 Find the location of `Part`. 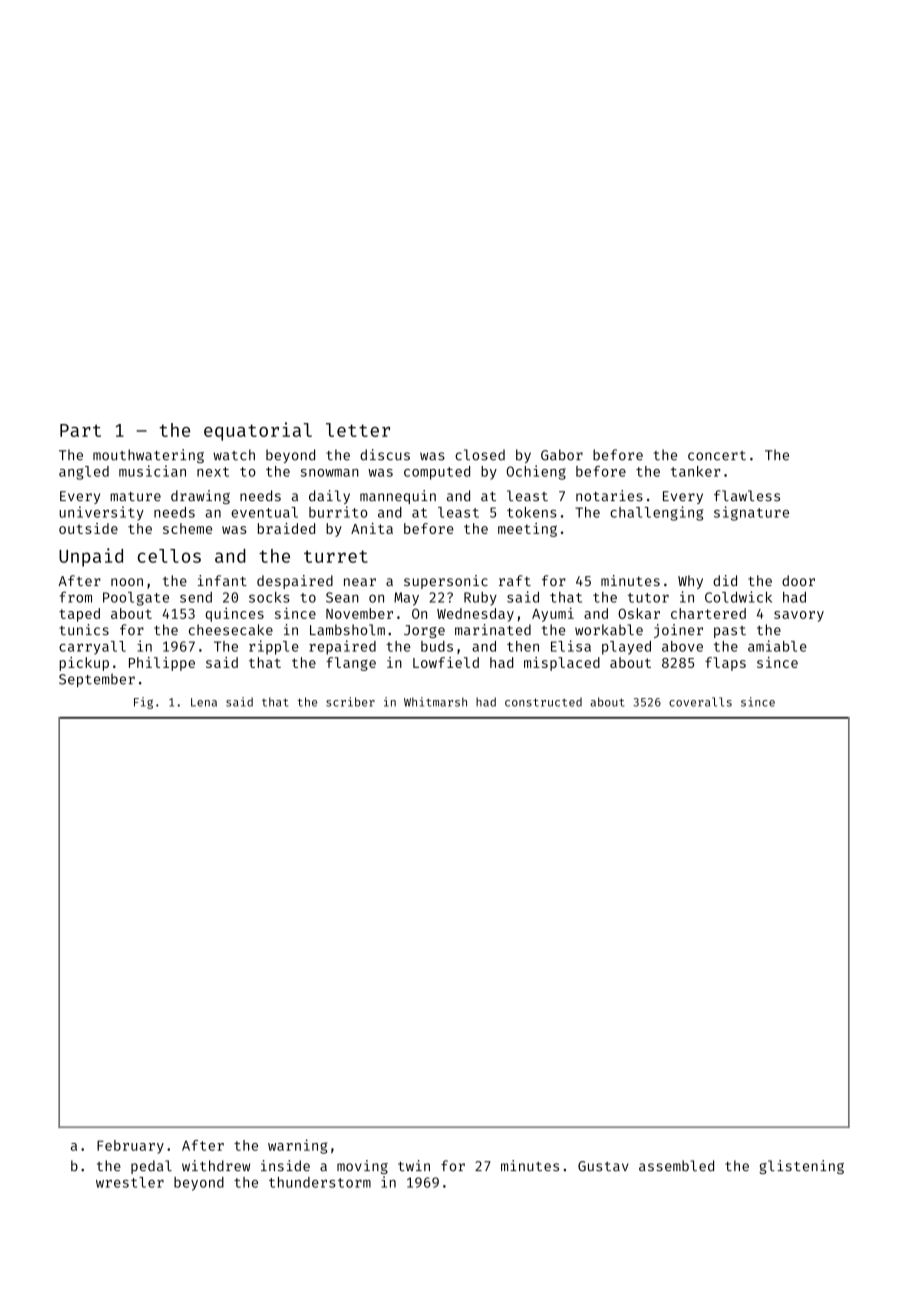

Part is located at coordinates (80, 430).
